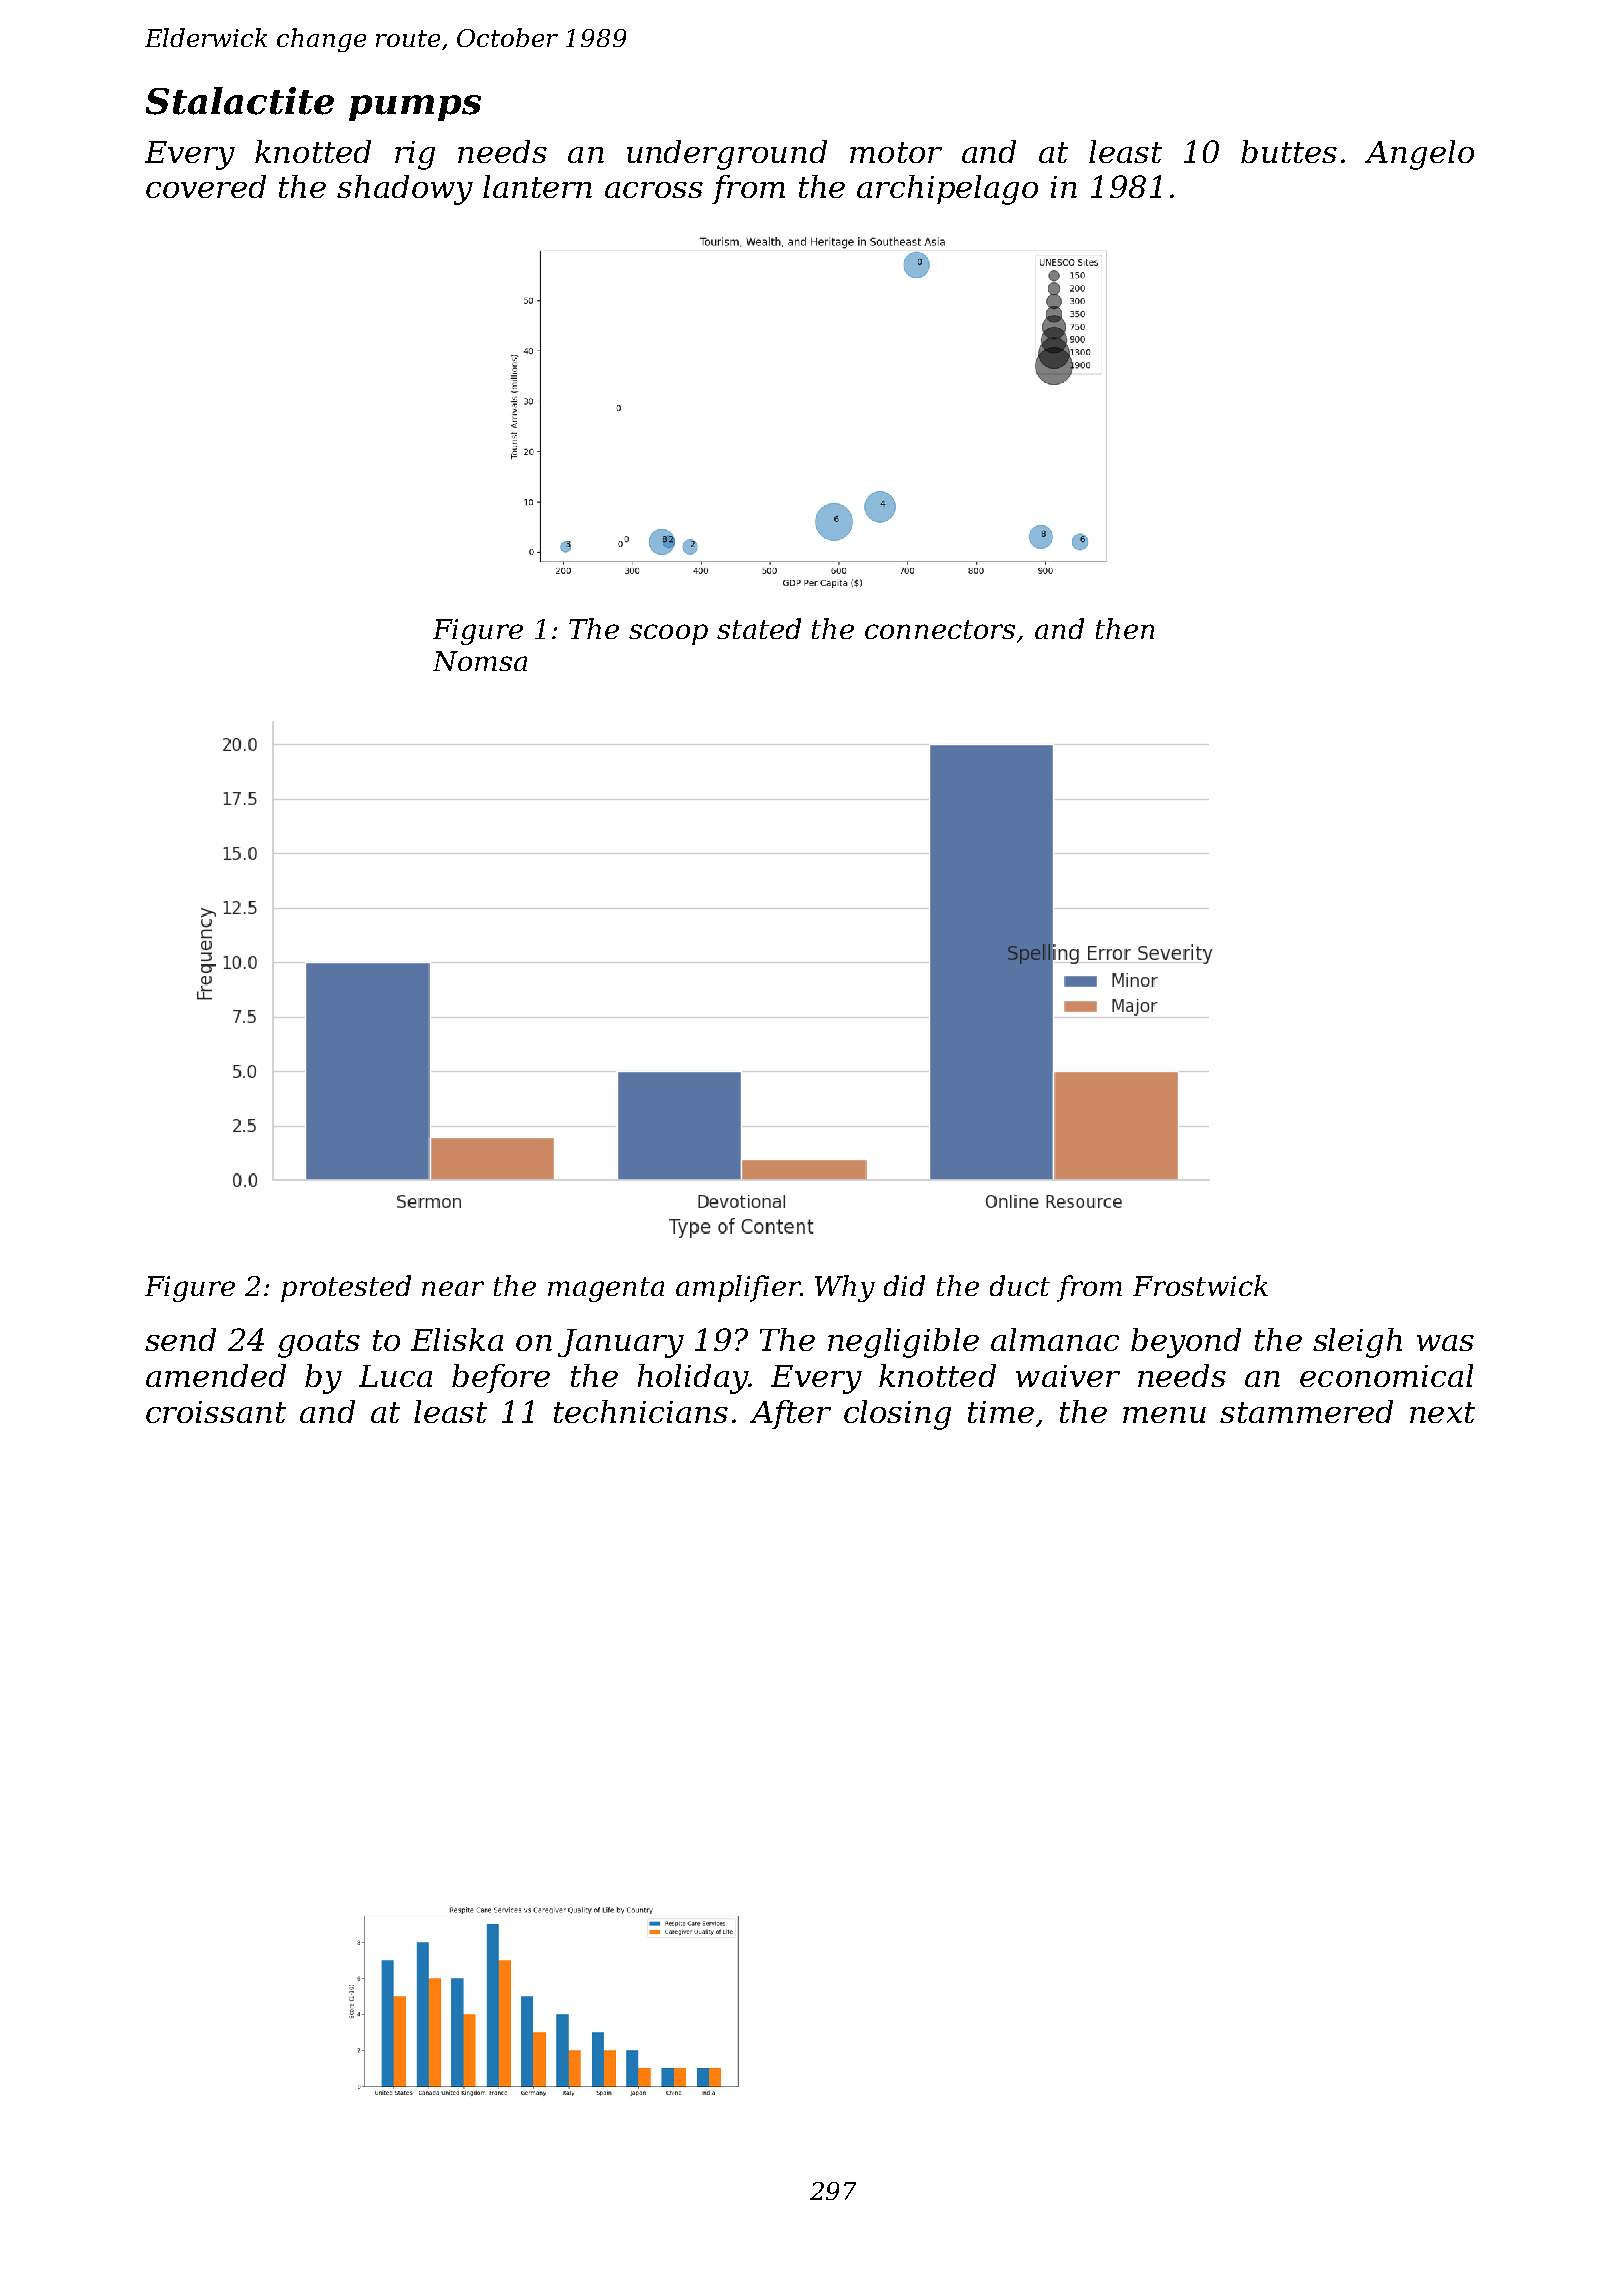  Describe the element at coordinates (415, 108) in the document. I see `pumps` at that location.
